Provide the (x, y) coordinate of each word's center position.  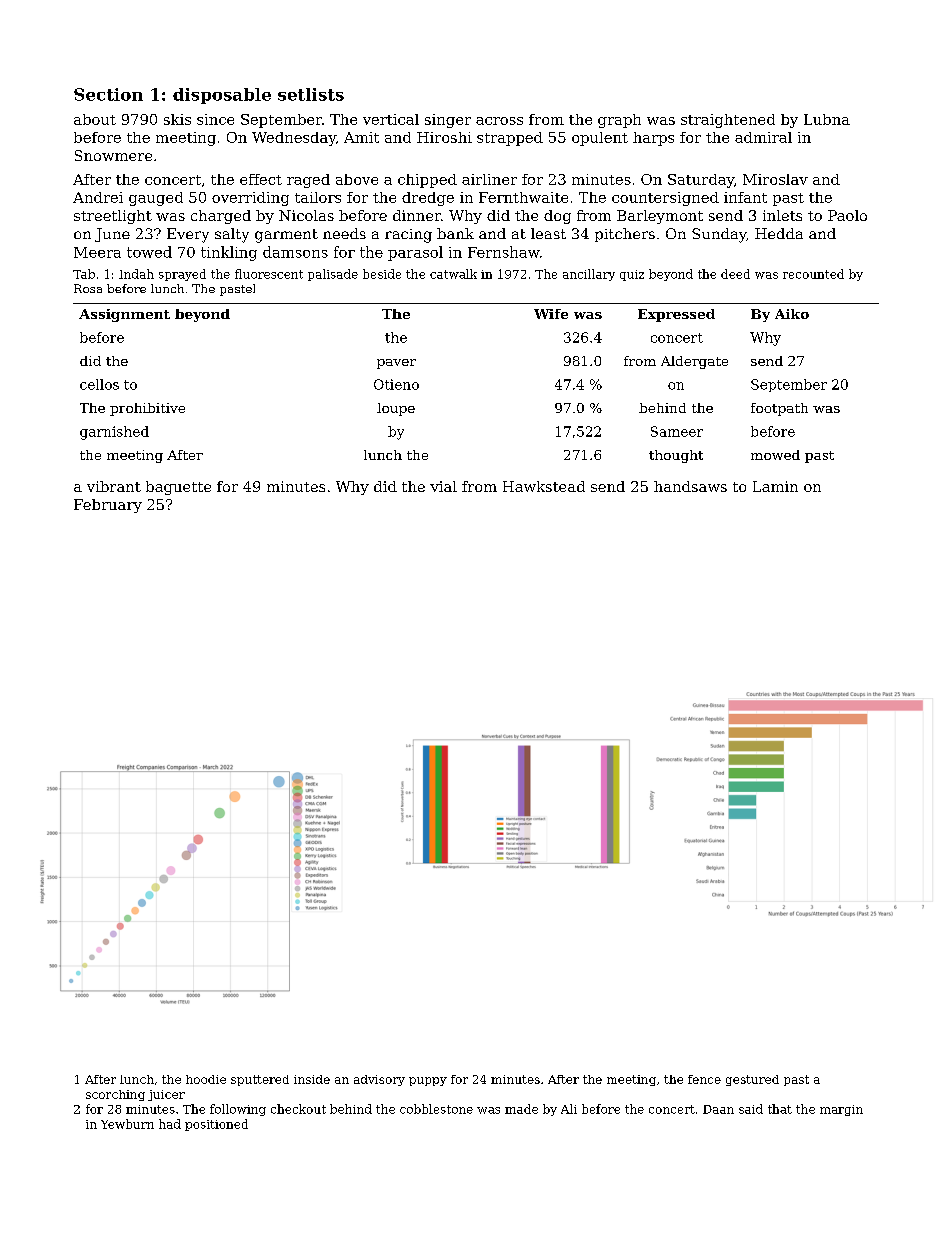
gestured (752, 1080)
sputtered (260, 1080)
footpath (779, 409)
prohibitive (147, 409)
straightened (728, 121)
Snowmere (113, 155)
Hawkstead (544, 486)
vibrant (114, 486)
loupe (396, 409)
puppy (428, 1081)
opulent (600, 139)
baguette (178, 488)
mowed (775, 455)
